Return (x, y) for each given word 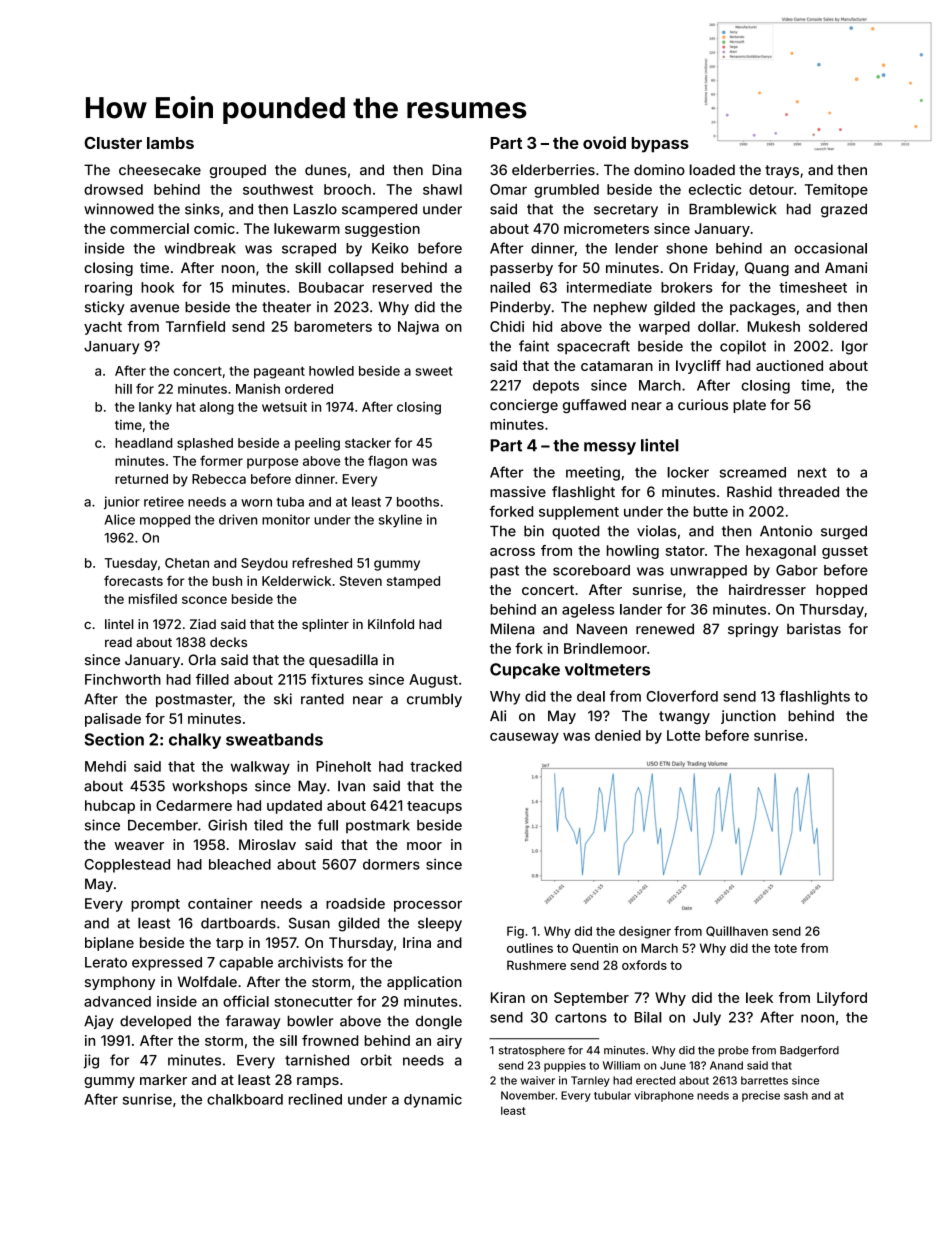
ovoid (604, 142)
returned (141, 479)
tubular (612, 1095)
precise (761, 1096)
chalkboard (245, 1099)
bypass (660, 145)
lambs (170, 143)
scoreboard (591, 570)
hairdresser (767, 589)
